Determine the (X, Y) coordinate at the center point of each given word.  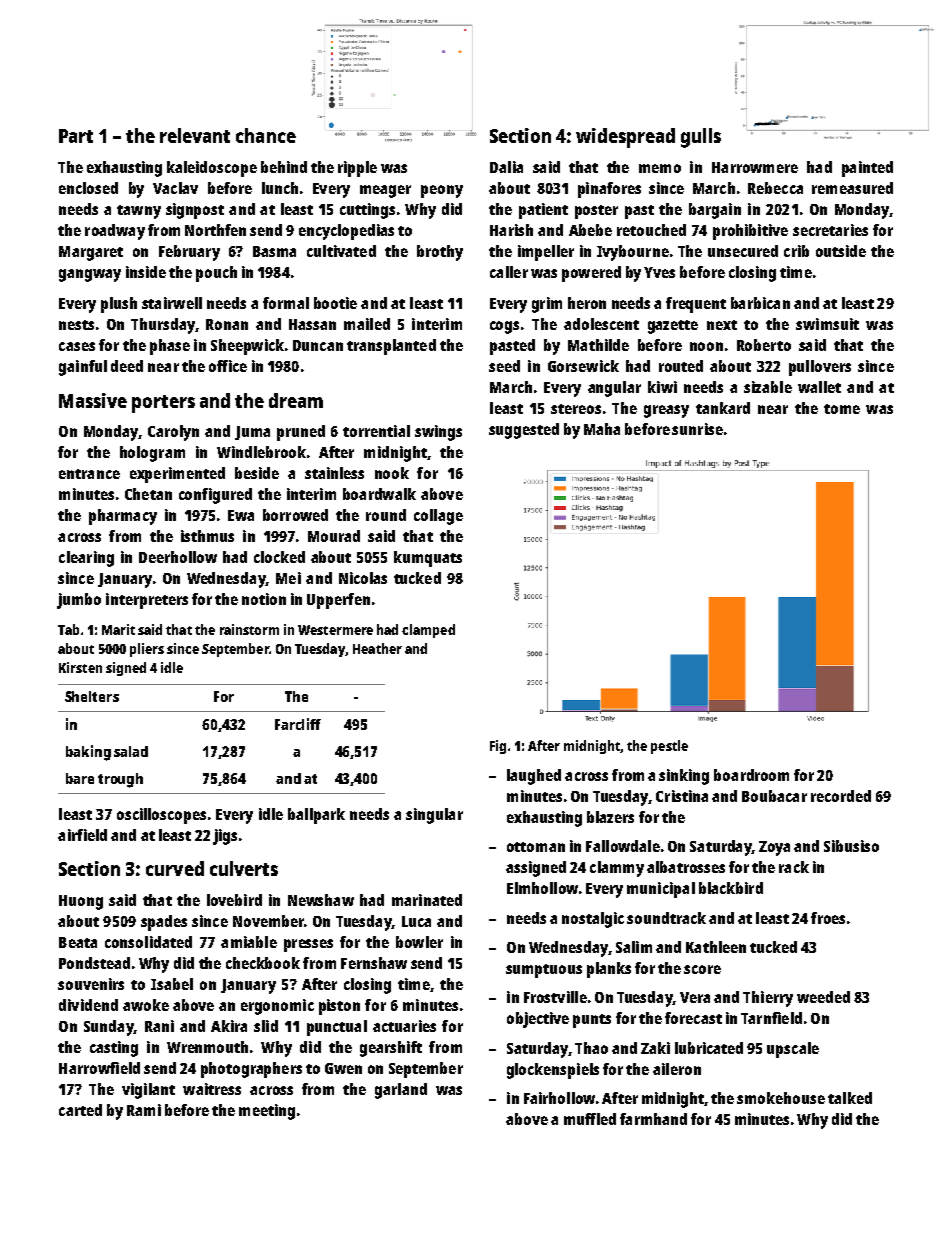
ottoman (536, 847)
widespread (625, 138)
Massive (93, 400)
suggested (524, 431)
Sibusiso (851, 846)
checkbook (263, 963)
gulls (701, 138)
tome (842, 409)
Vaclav (175, 188)
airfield (82, 835)
